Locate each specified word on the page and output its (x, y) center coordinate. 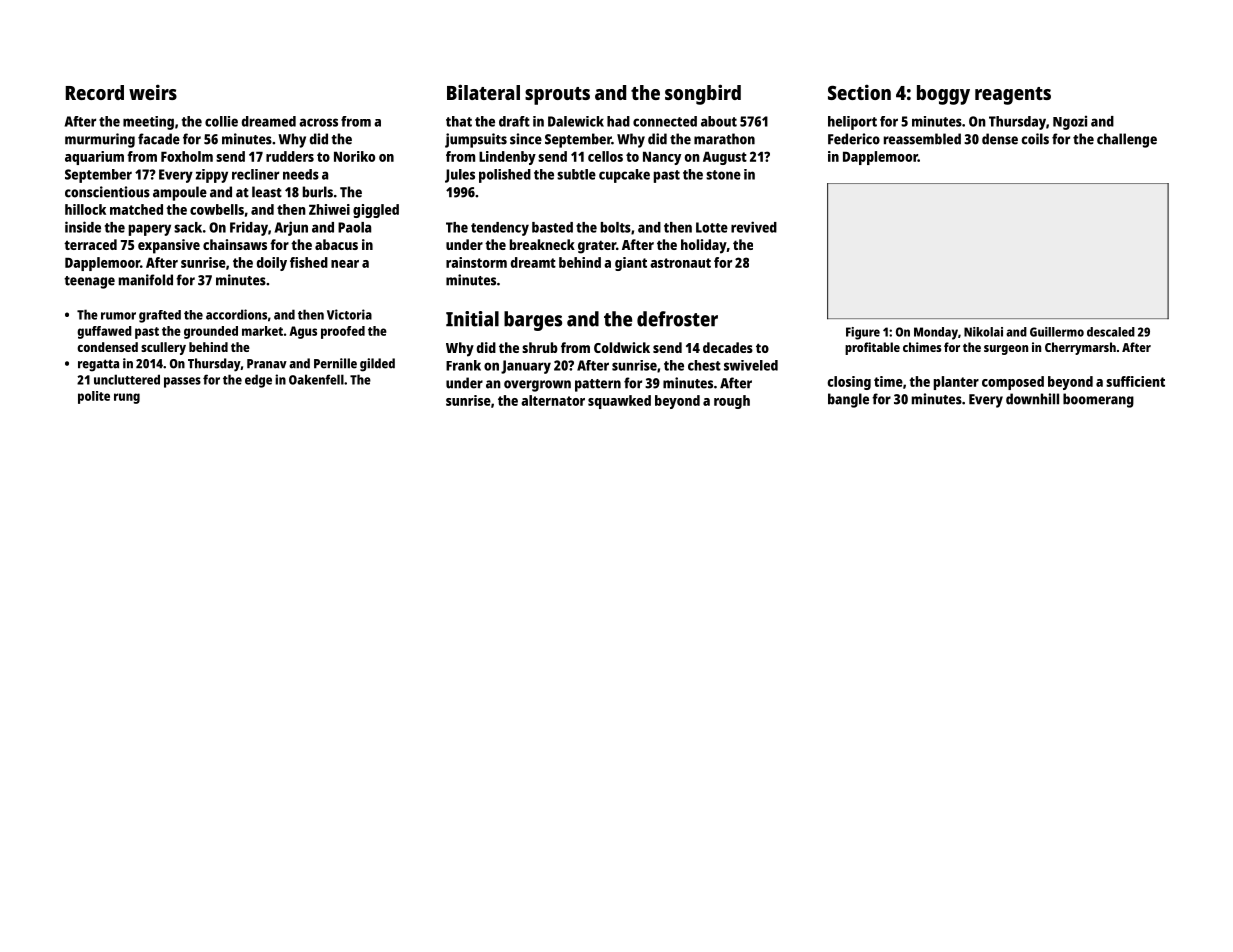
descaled (1111, 332)
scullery (163, 348)
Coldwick (622, 347)
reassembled (922, 139)
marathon (724, 139)
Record (95, 92)
